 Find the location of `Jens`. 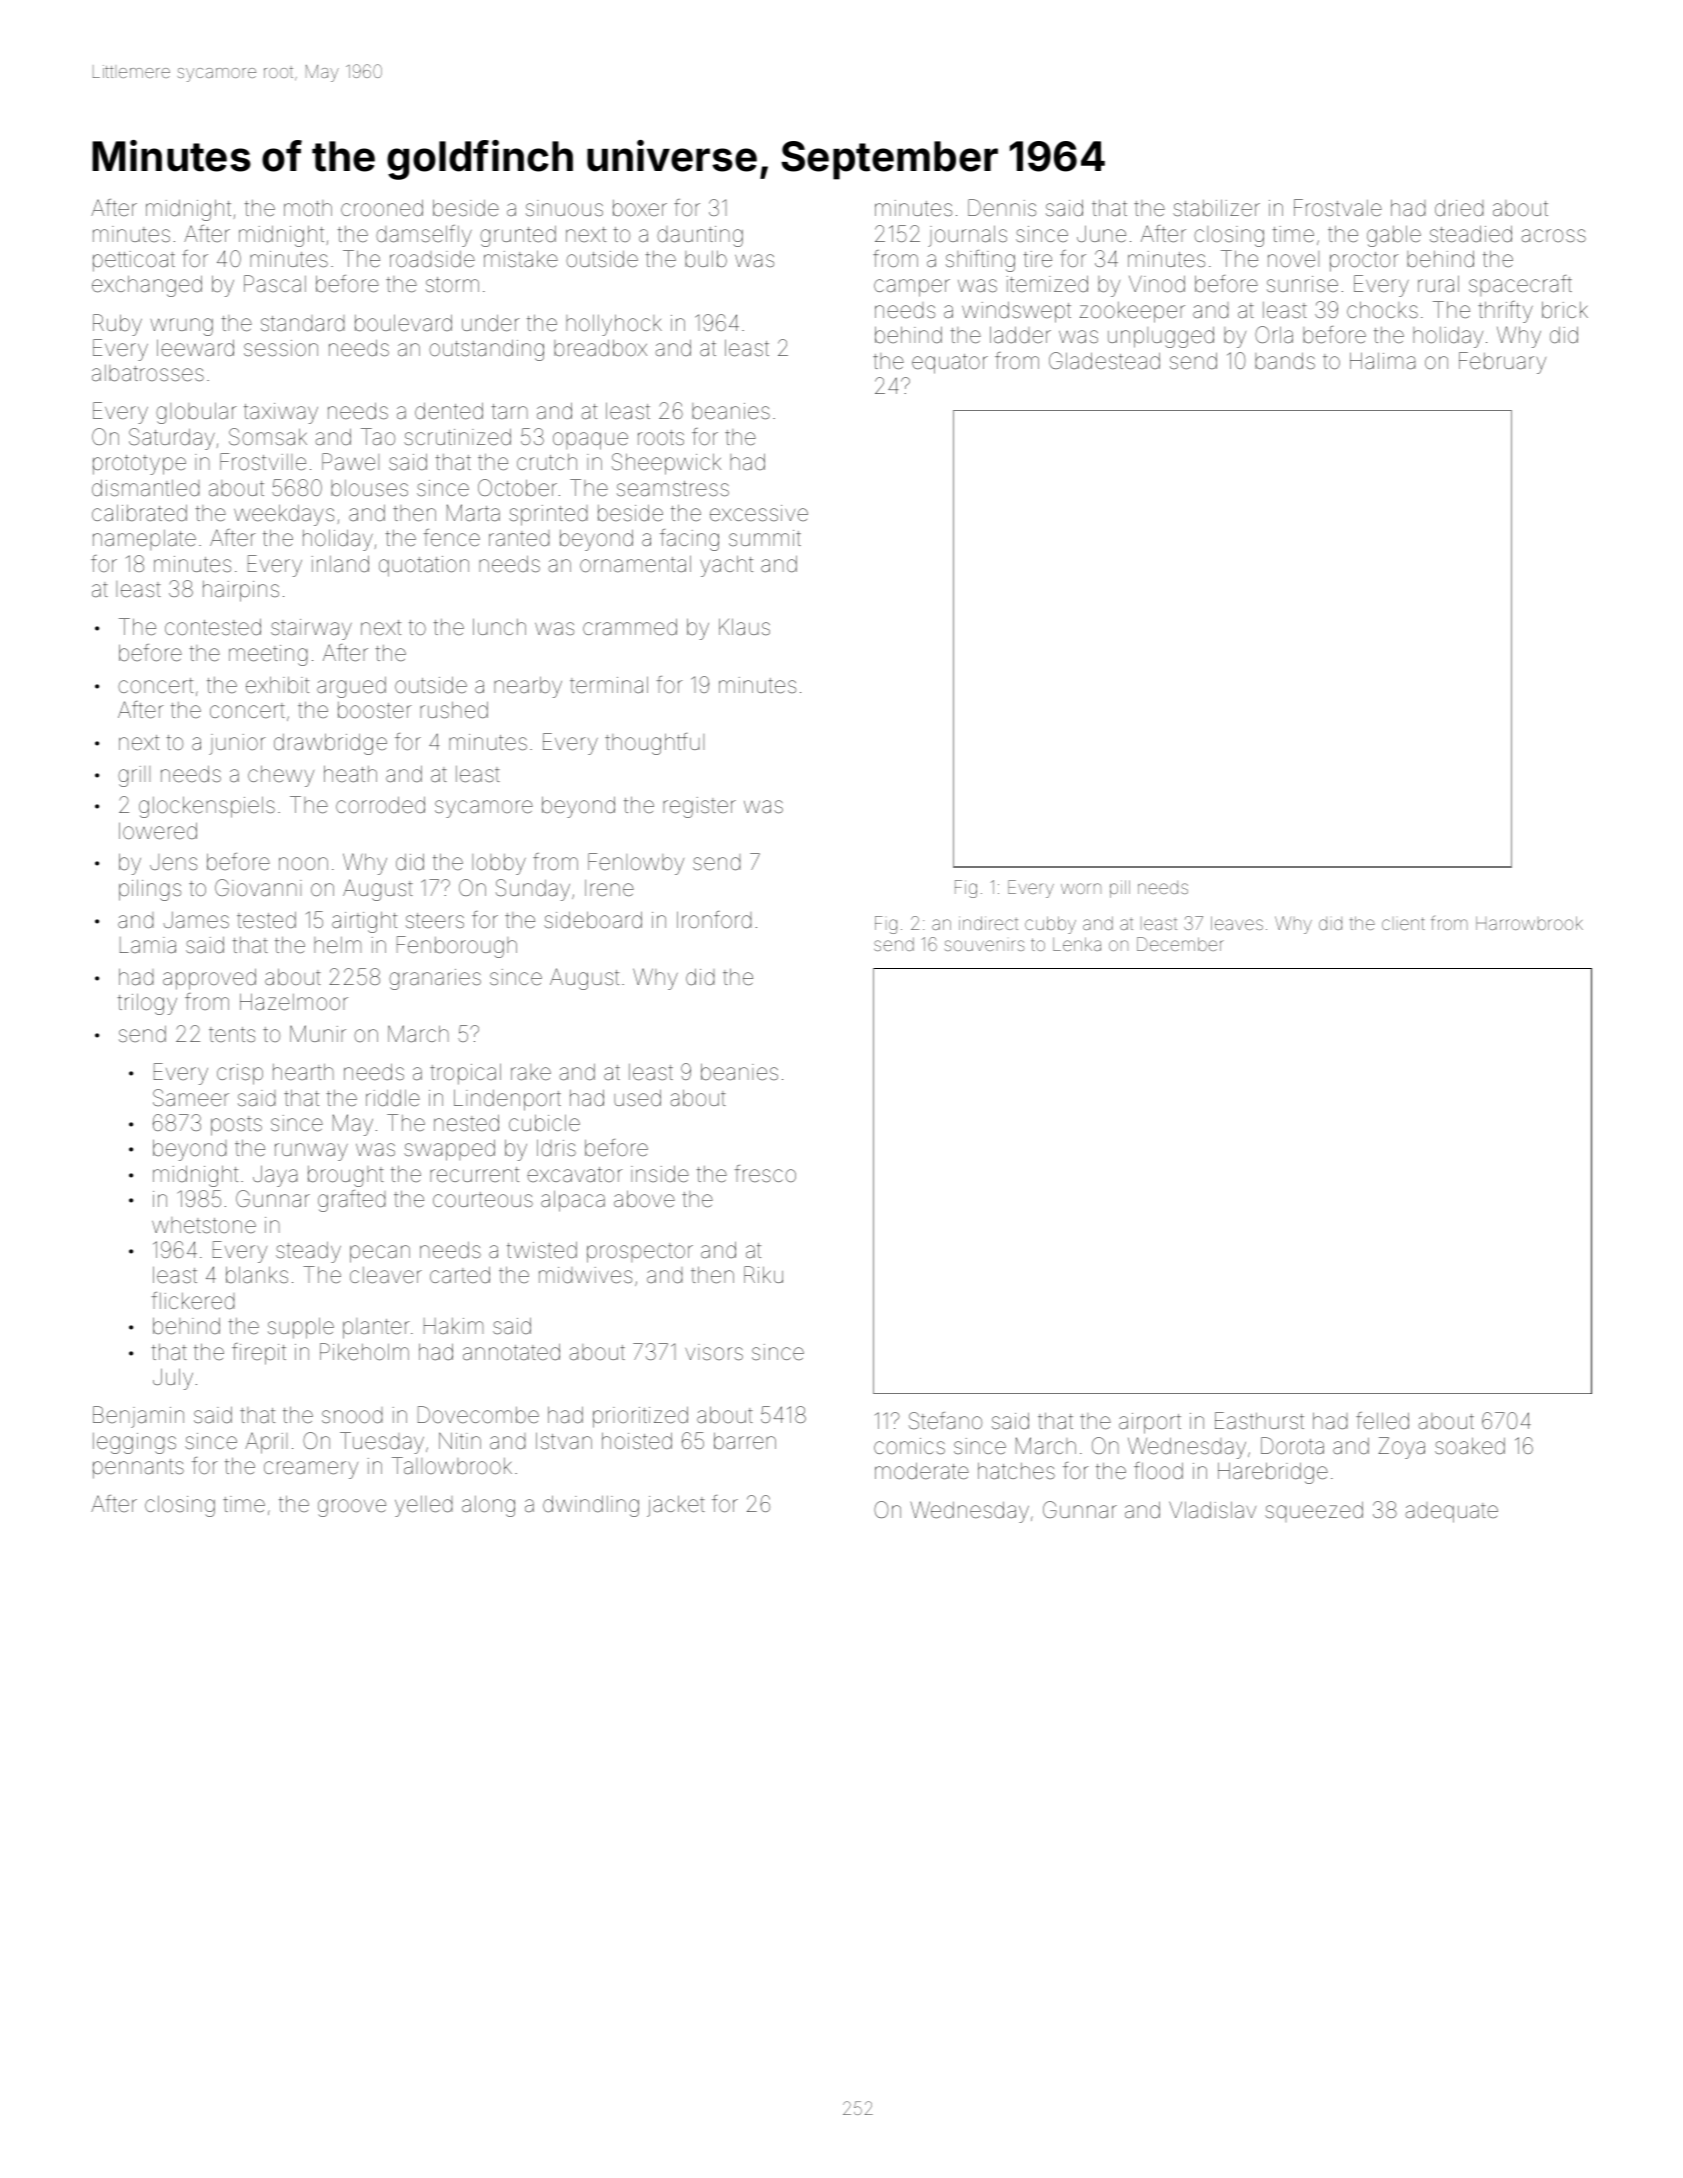

Jens is located at coordinates (173, 862).
